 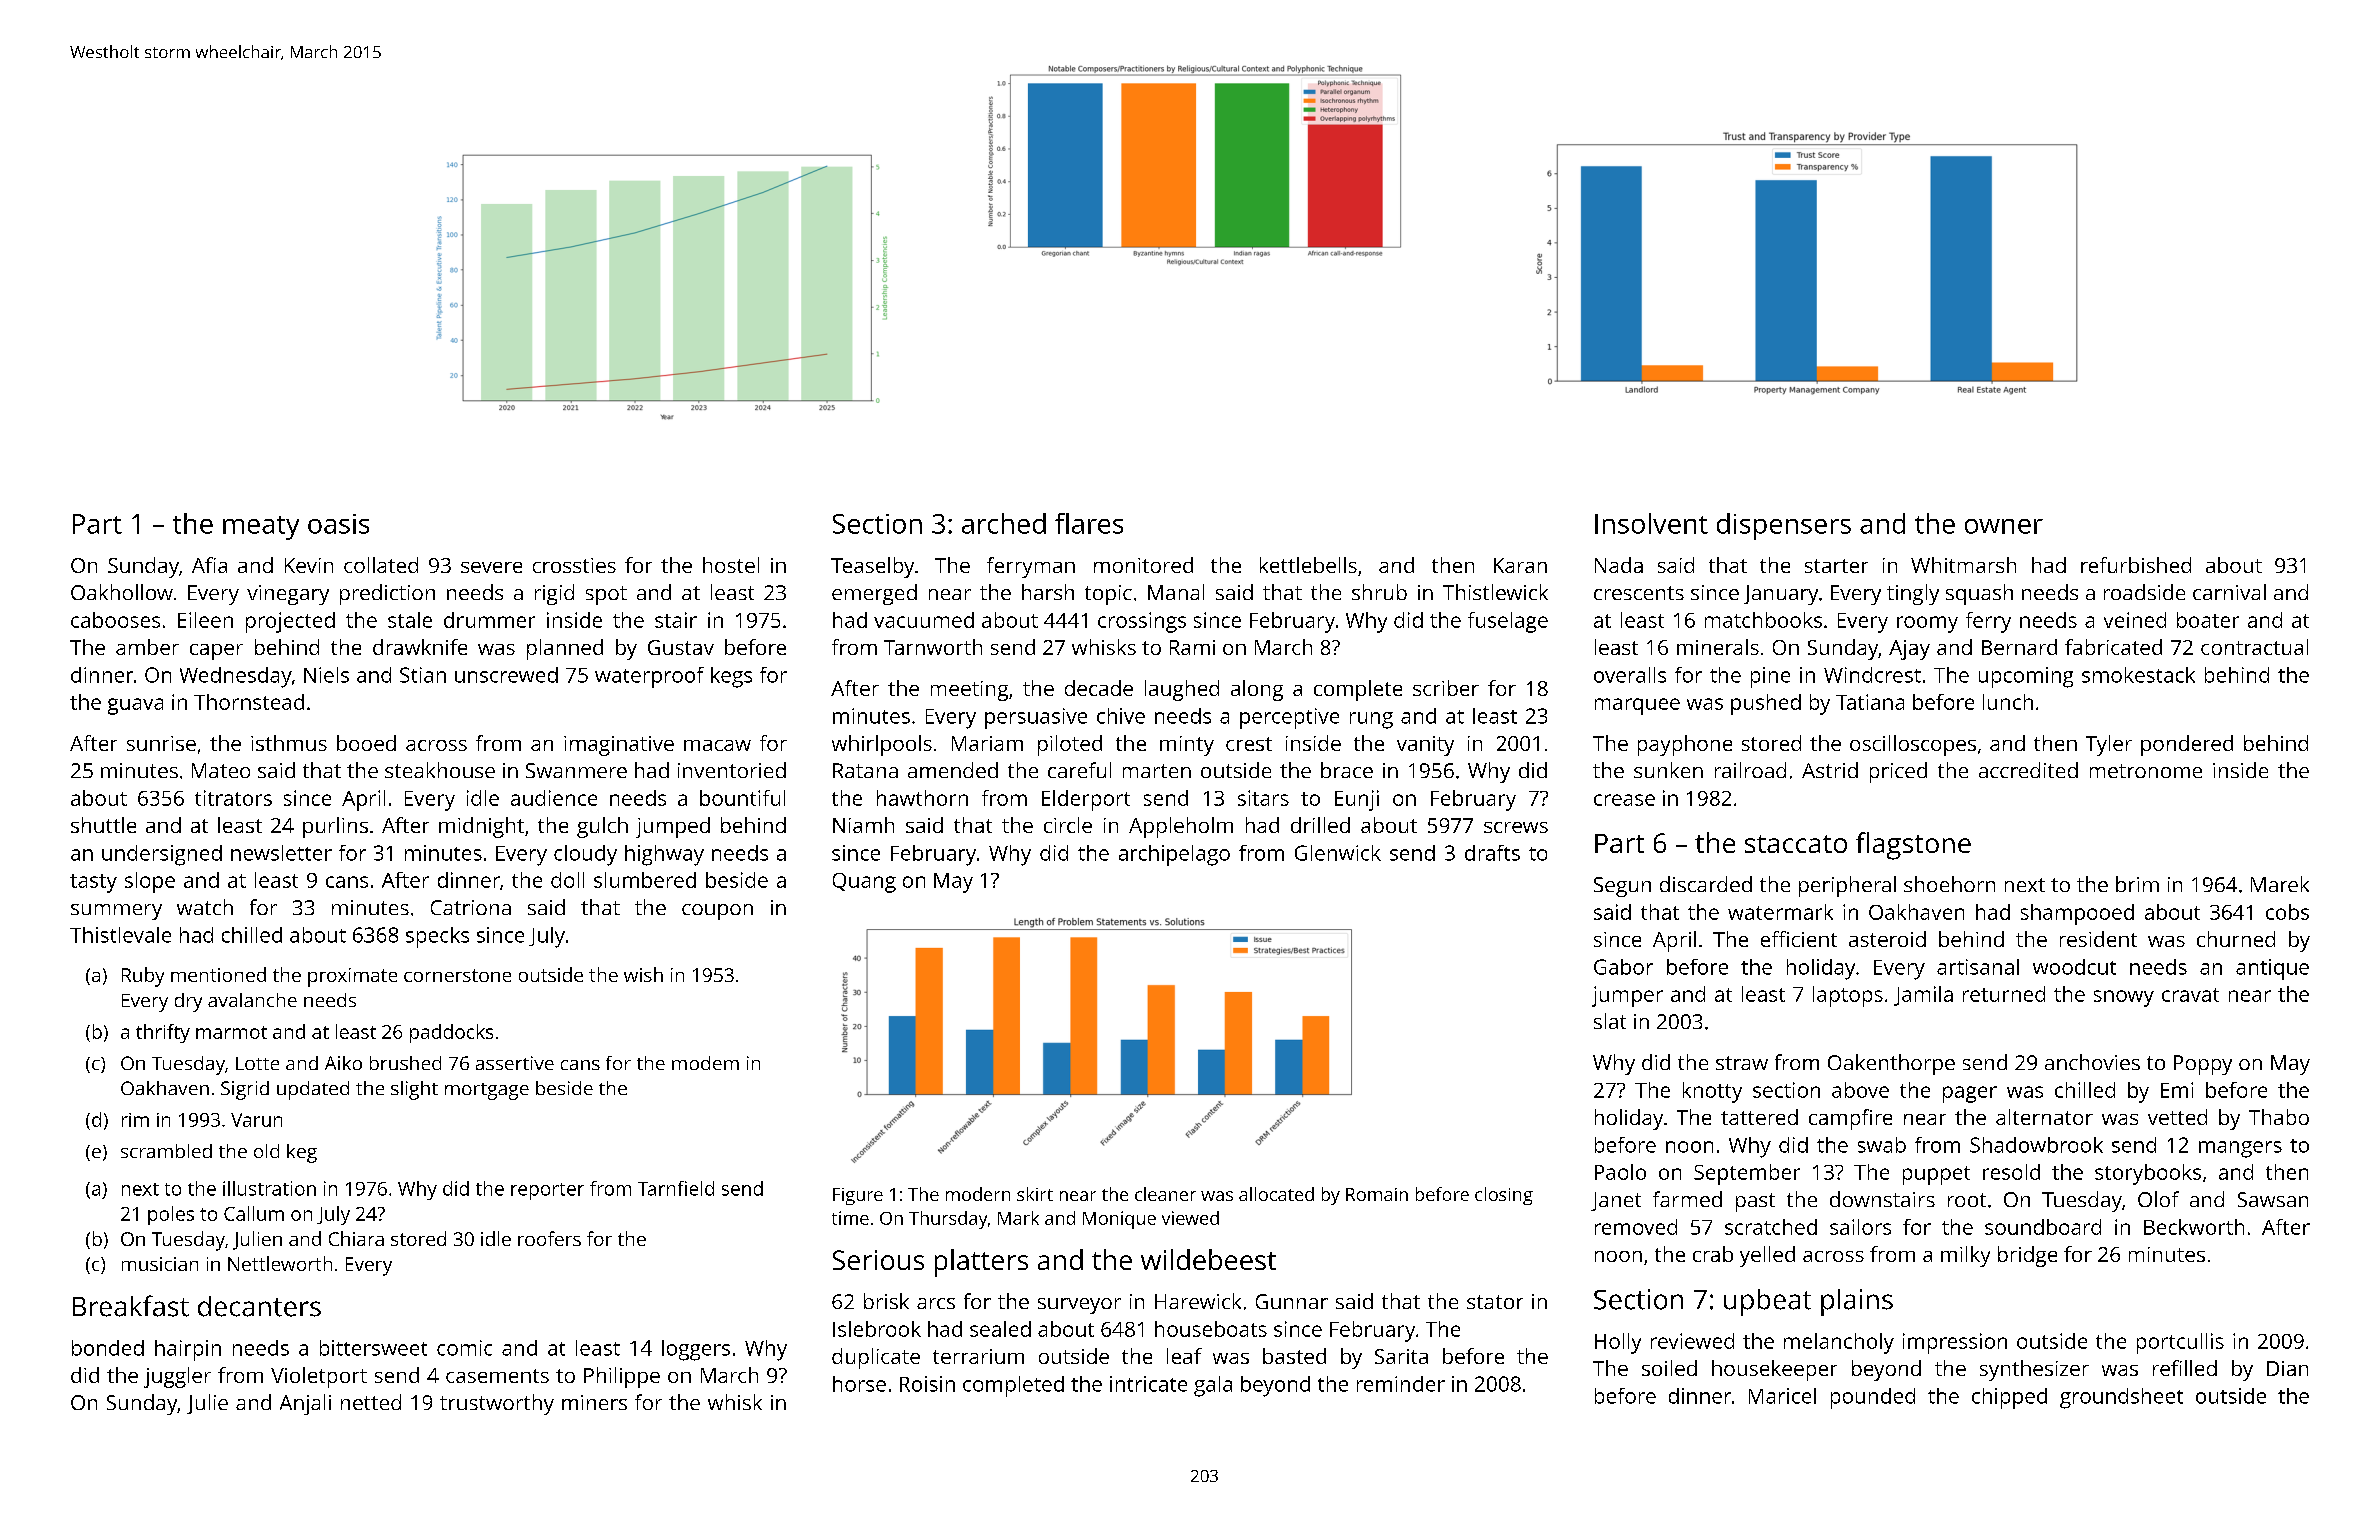 I want to click on drafts, so click(x=1492, y=853).
